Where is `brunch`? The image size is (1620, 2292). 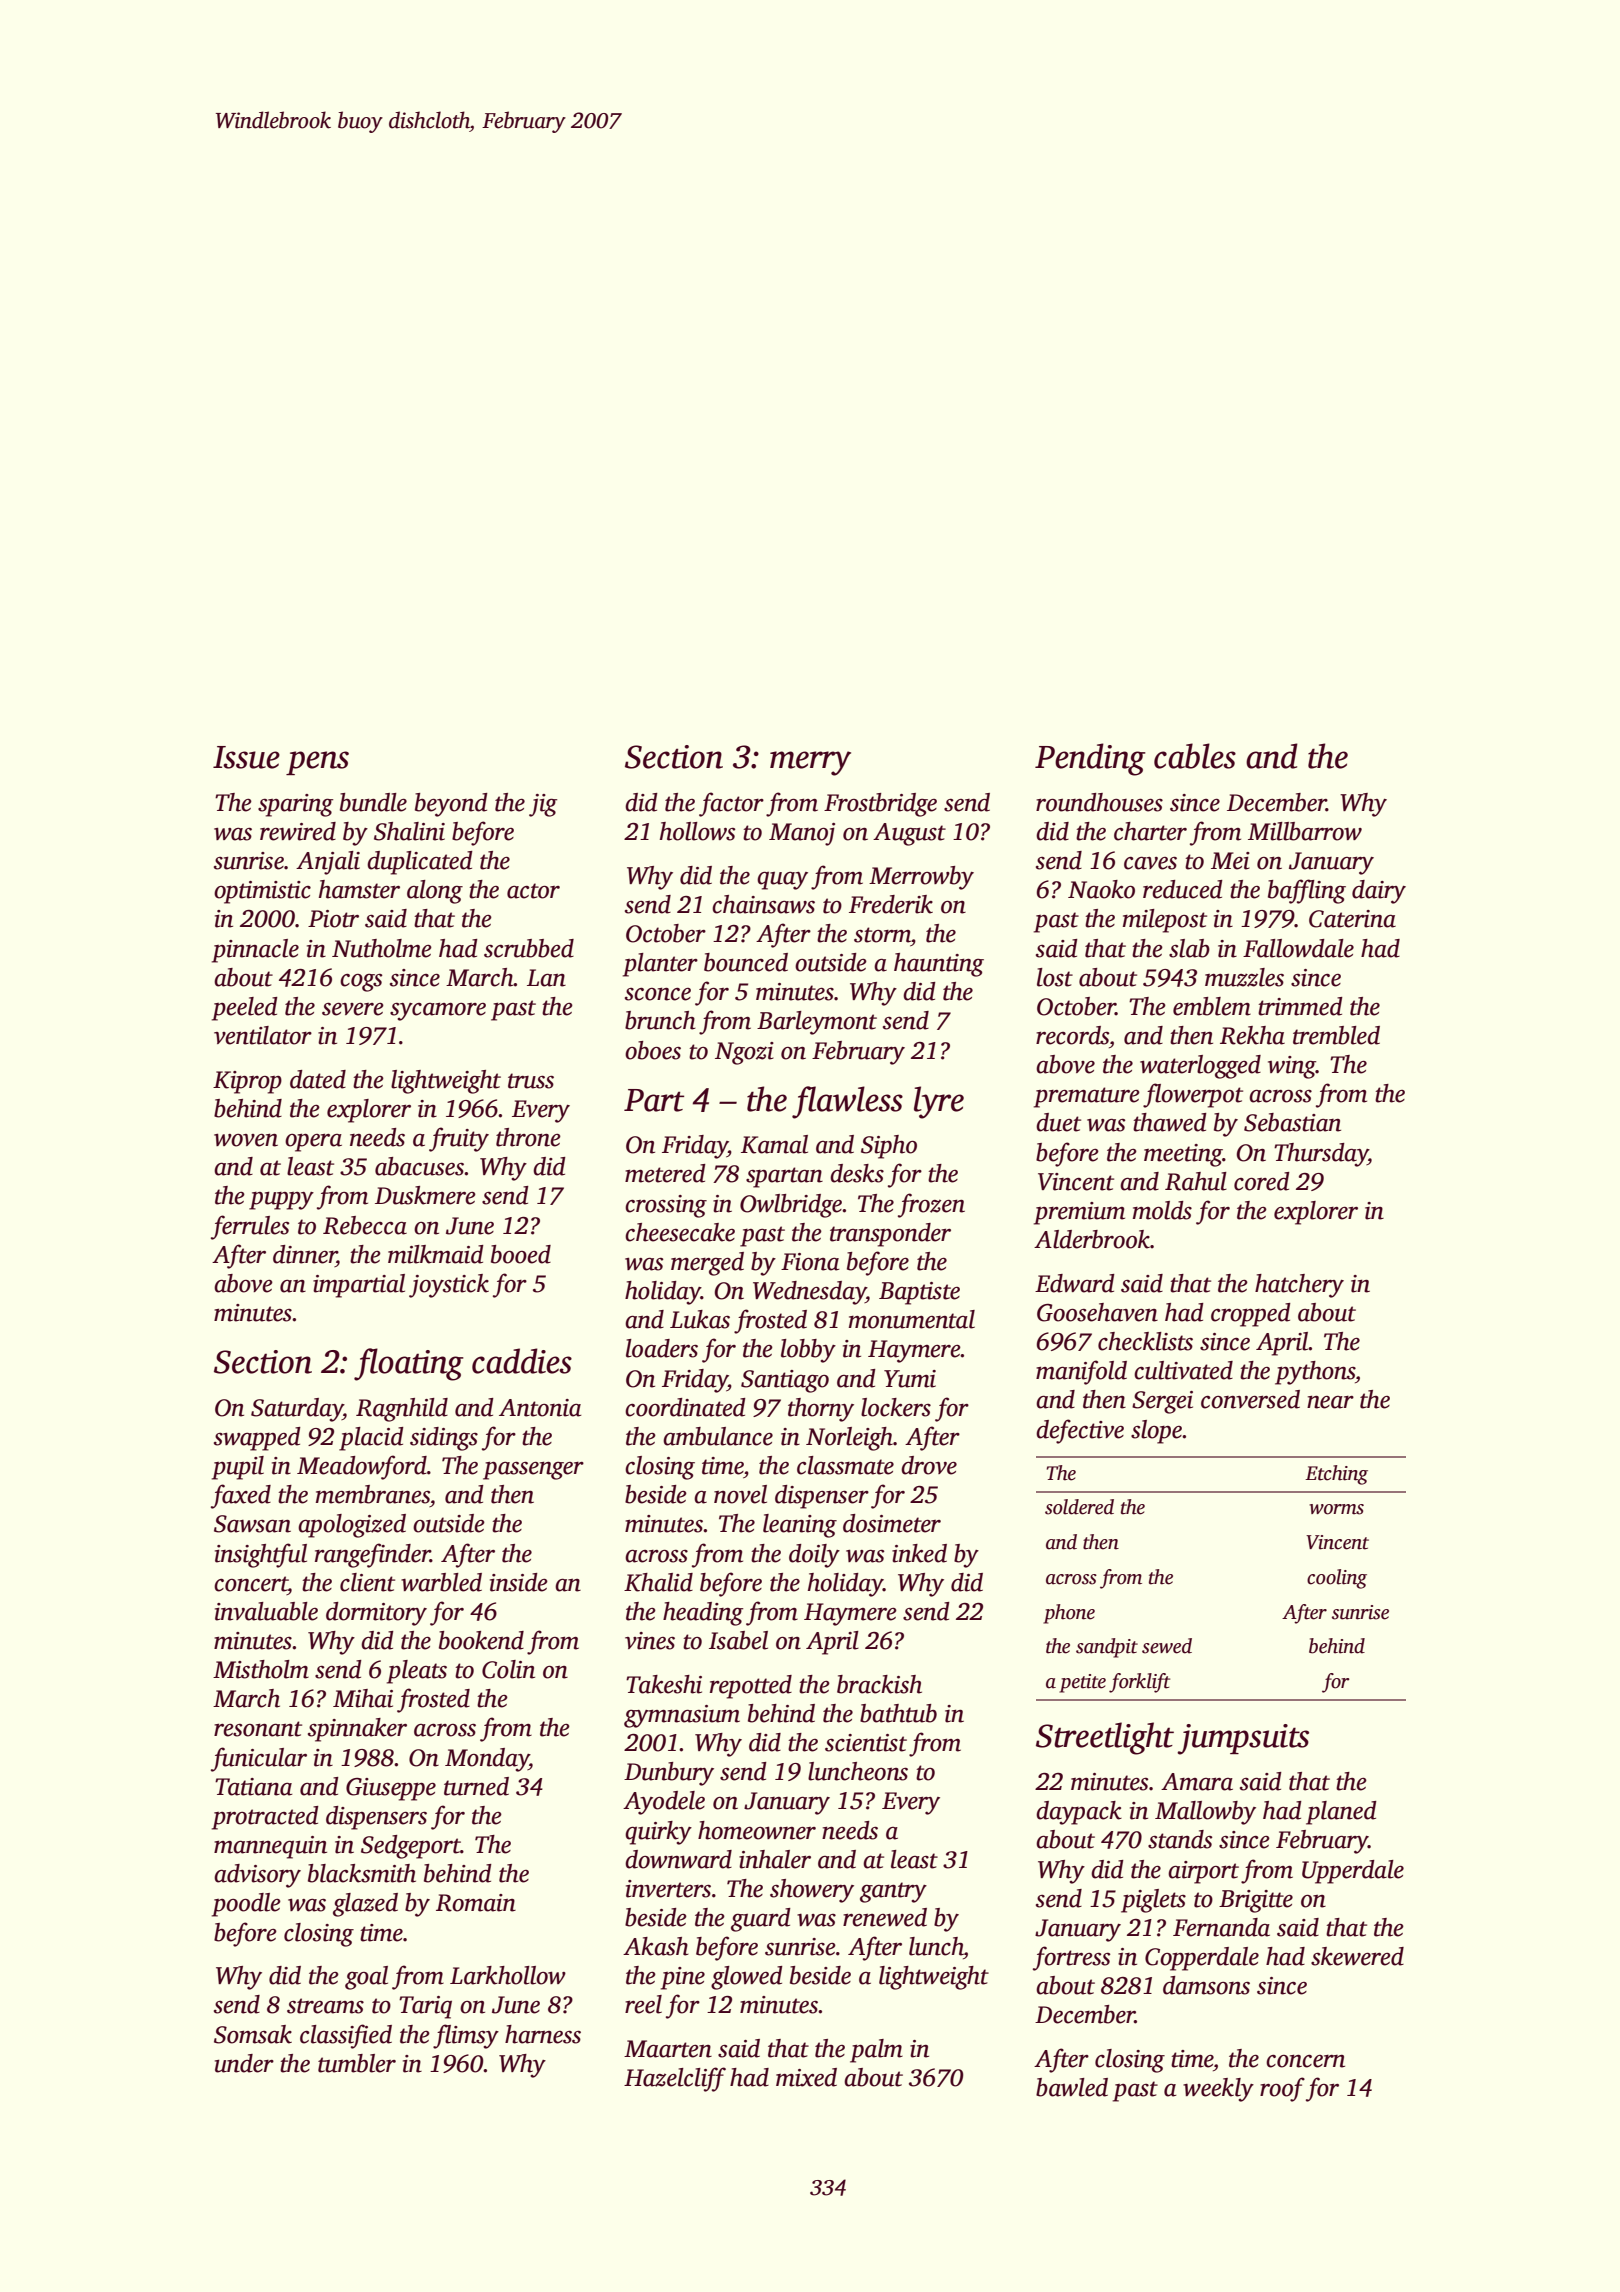
brunch is located at coordinates (660, 1020).
